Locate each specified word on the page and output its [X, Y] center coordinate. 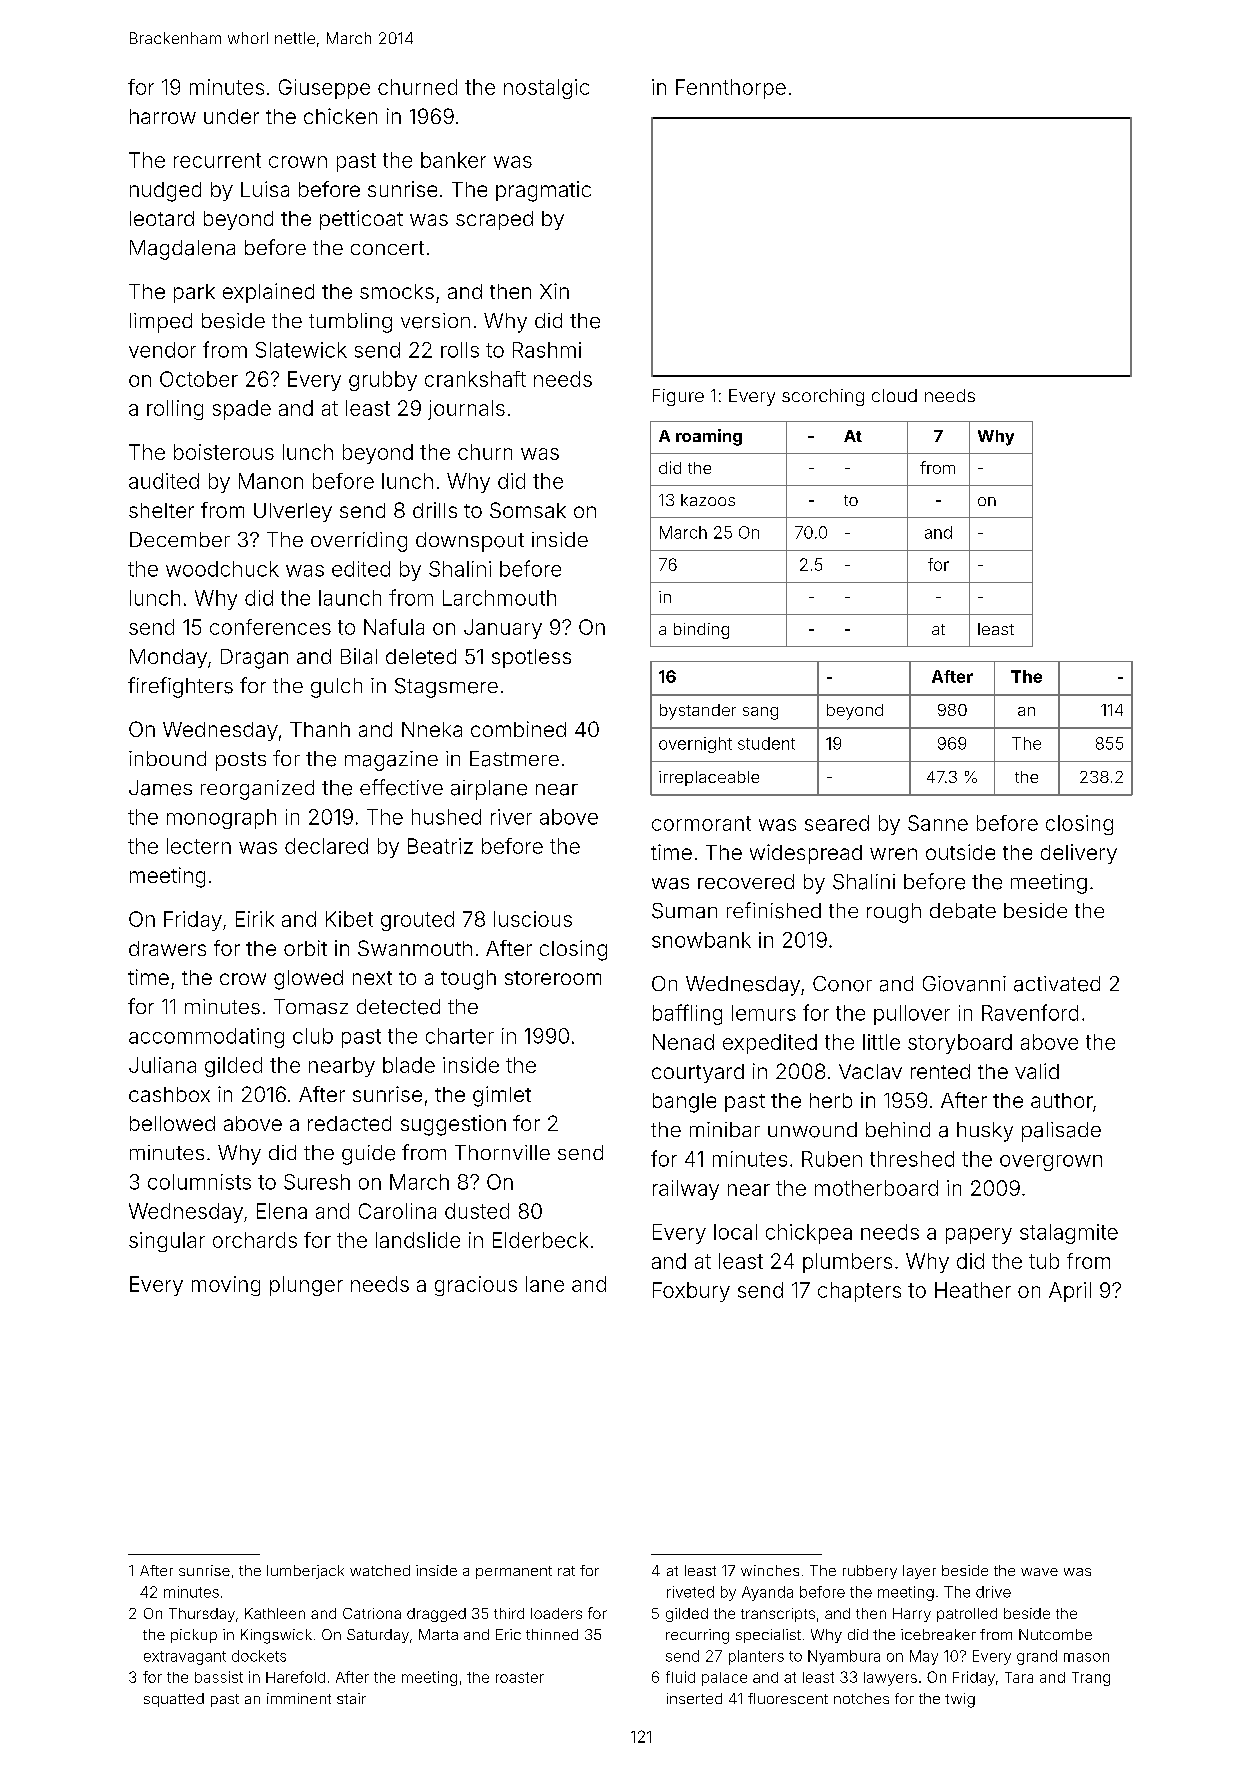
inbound [167, 758]
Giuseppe [324, 89]
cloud [894, 395]
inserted [694, 1698]
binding [701, 631]
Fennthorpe [731, 89]
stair [351, 1698]
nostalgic [546, 89]
